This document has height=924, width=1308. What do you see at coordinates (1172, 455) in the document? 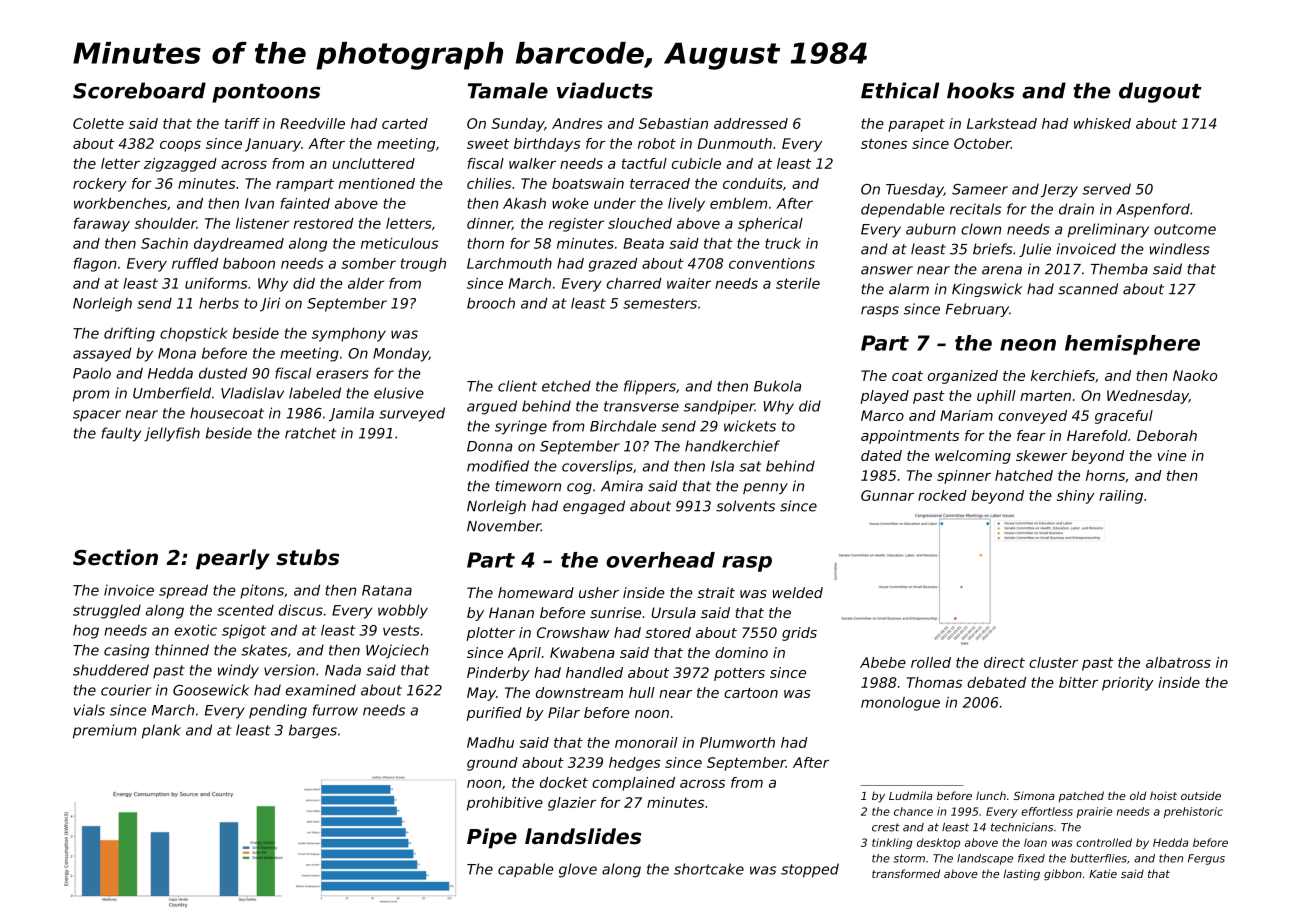
I see `vine` at bounding box center [1172, 455].
